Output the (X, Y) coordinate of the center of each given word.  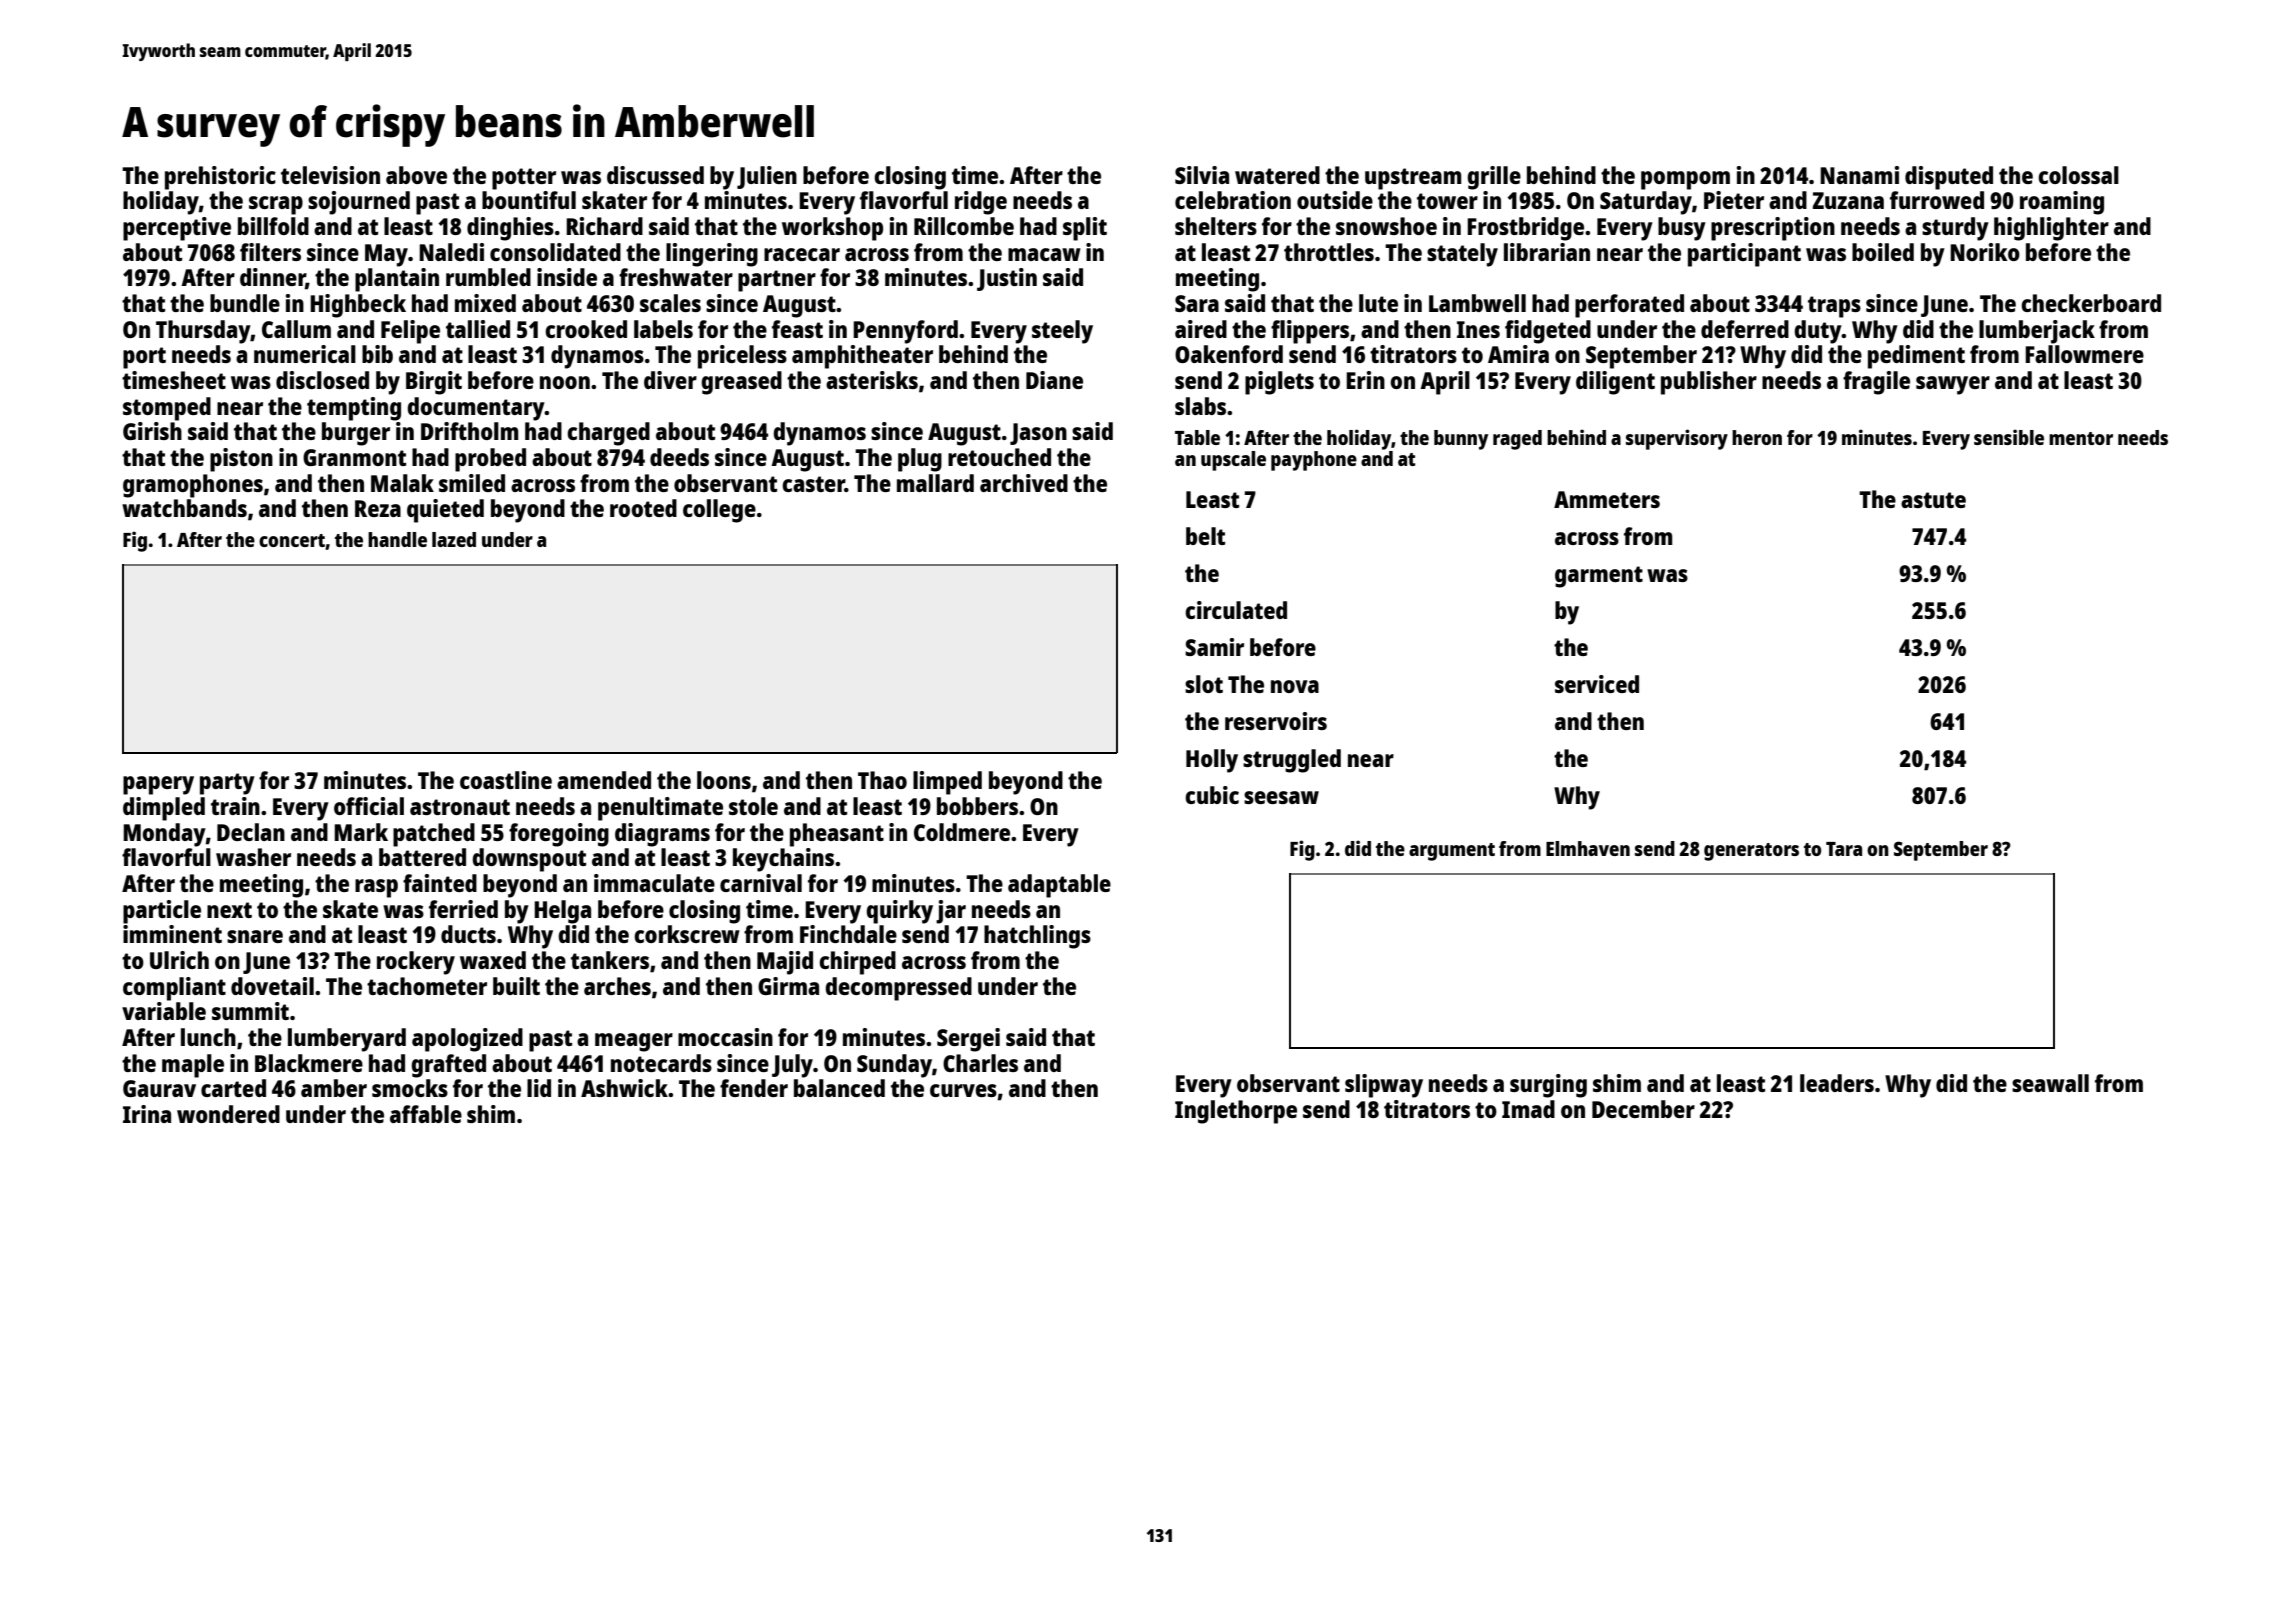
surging (1548, 1086)
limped (947, 783)
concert (292, 540)
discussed (655, 175)
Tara (1844, 849)
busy (1682, 229)
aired (1201, 329)
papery (158, 785)
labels (663, 329)
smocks (410, 1088)
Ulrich (179, 960)
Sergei (968, 1040)
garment (1599, 577)
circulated (1236, 610)
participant (1744, 255)
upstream (1413, 179)
